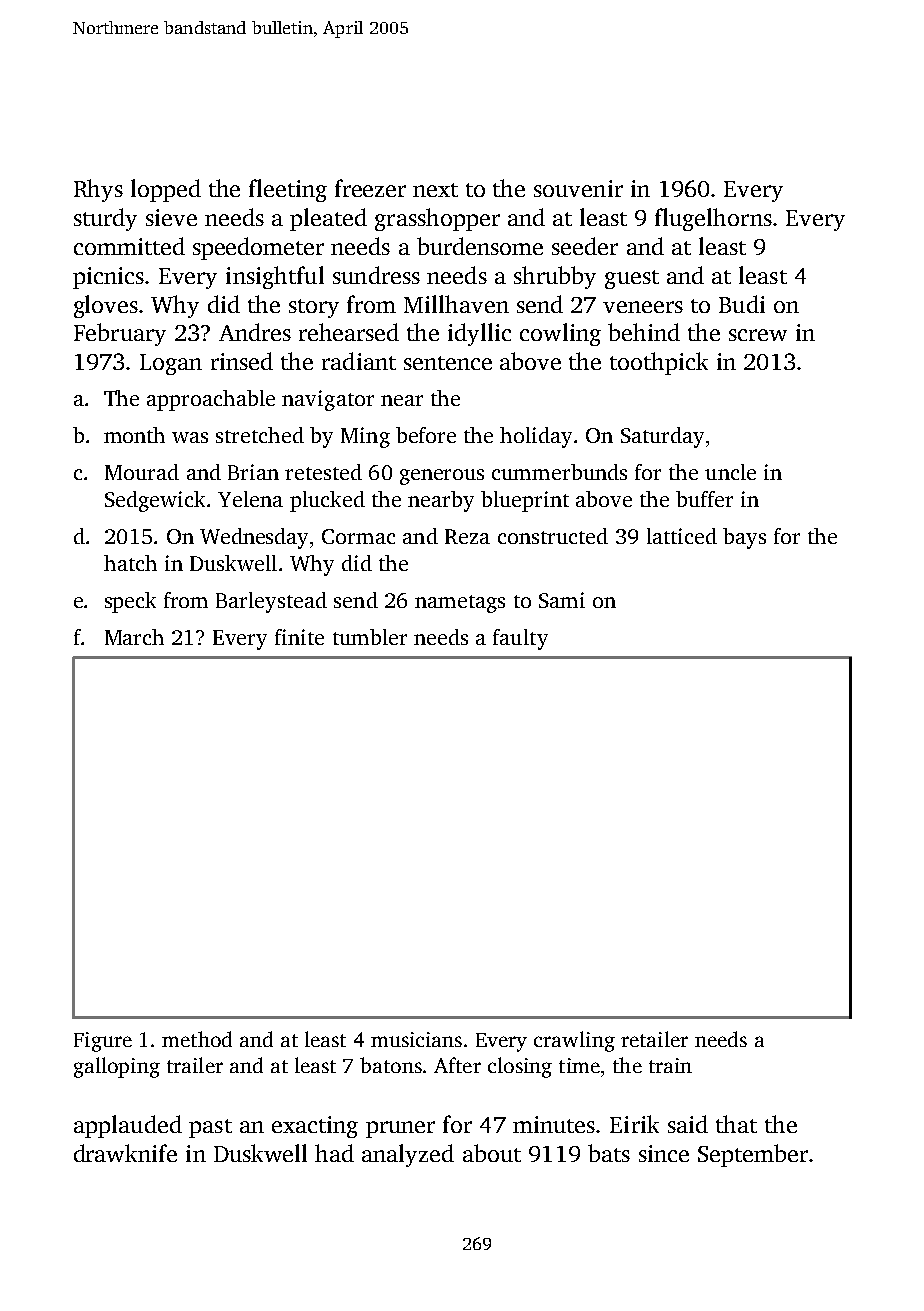  I want to click on pruner, so click(400, 1129).
